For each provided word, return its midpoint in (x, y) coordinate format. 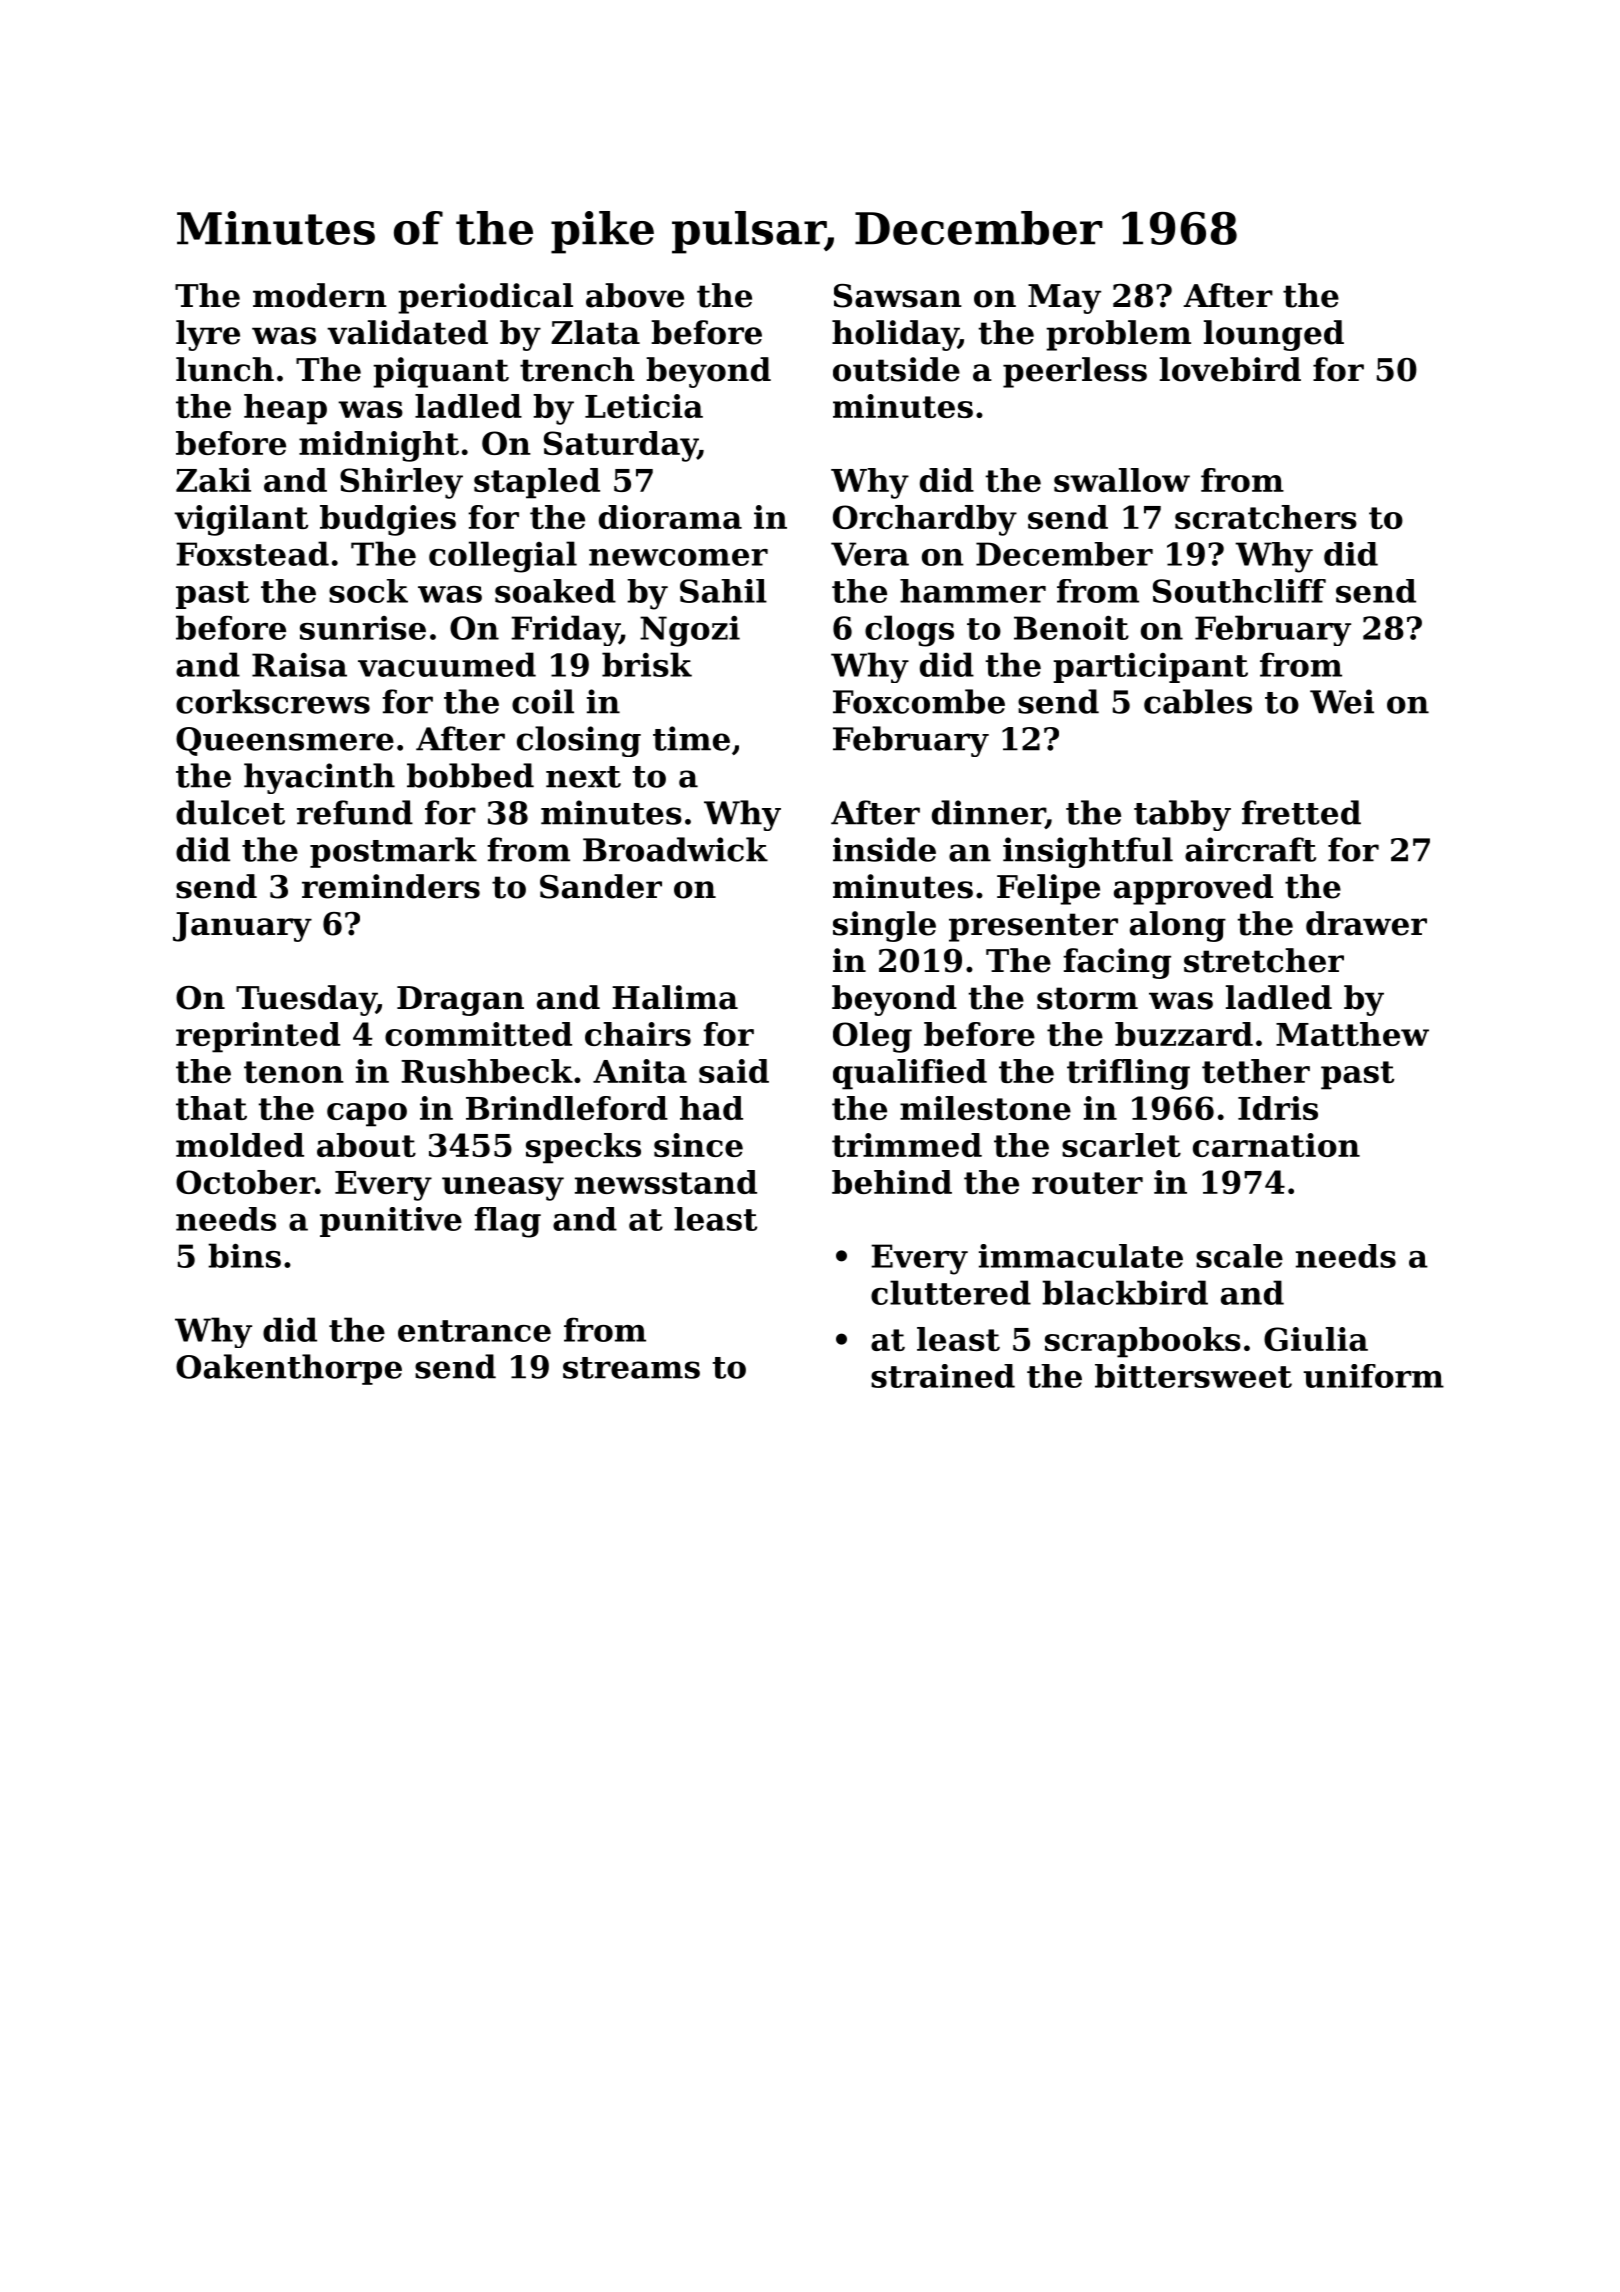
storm (1087, 998)
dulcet (230, 812)
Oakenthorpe (289, 1369)
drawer (1366, 923)
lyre (208, 335)
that (211, 1108)
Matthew (1352, 1034)
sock (368, 591)
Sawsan (898, 296)
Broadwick (675, 849)
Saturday (621, 446)
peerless (1075, 372)
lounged (1274, 335)
